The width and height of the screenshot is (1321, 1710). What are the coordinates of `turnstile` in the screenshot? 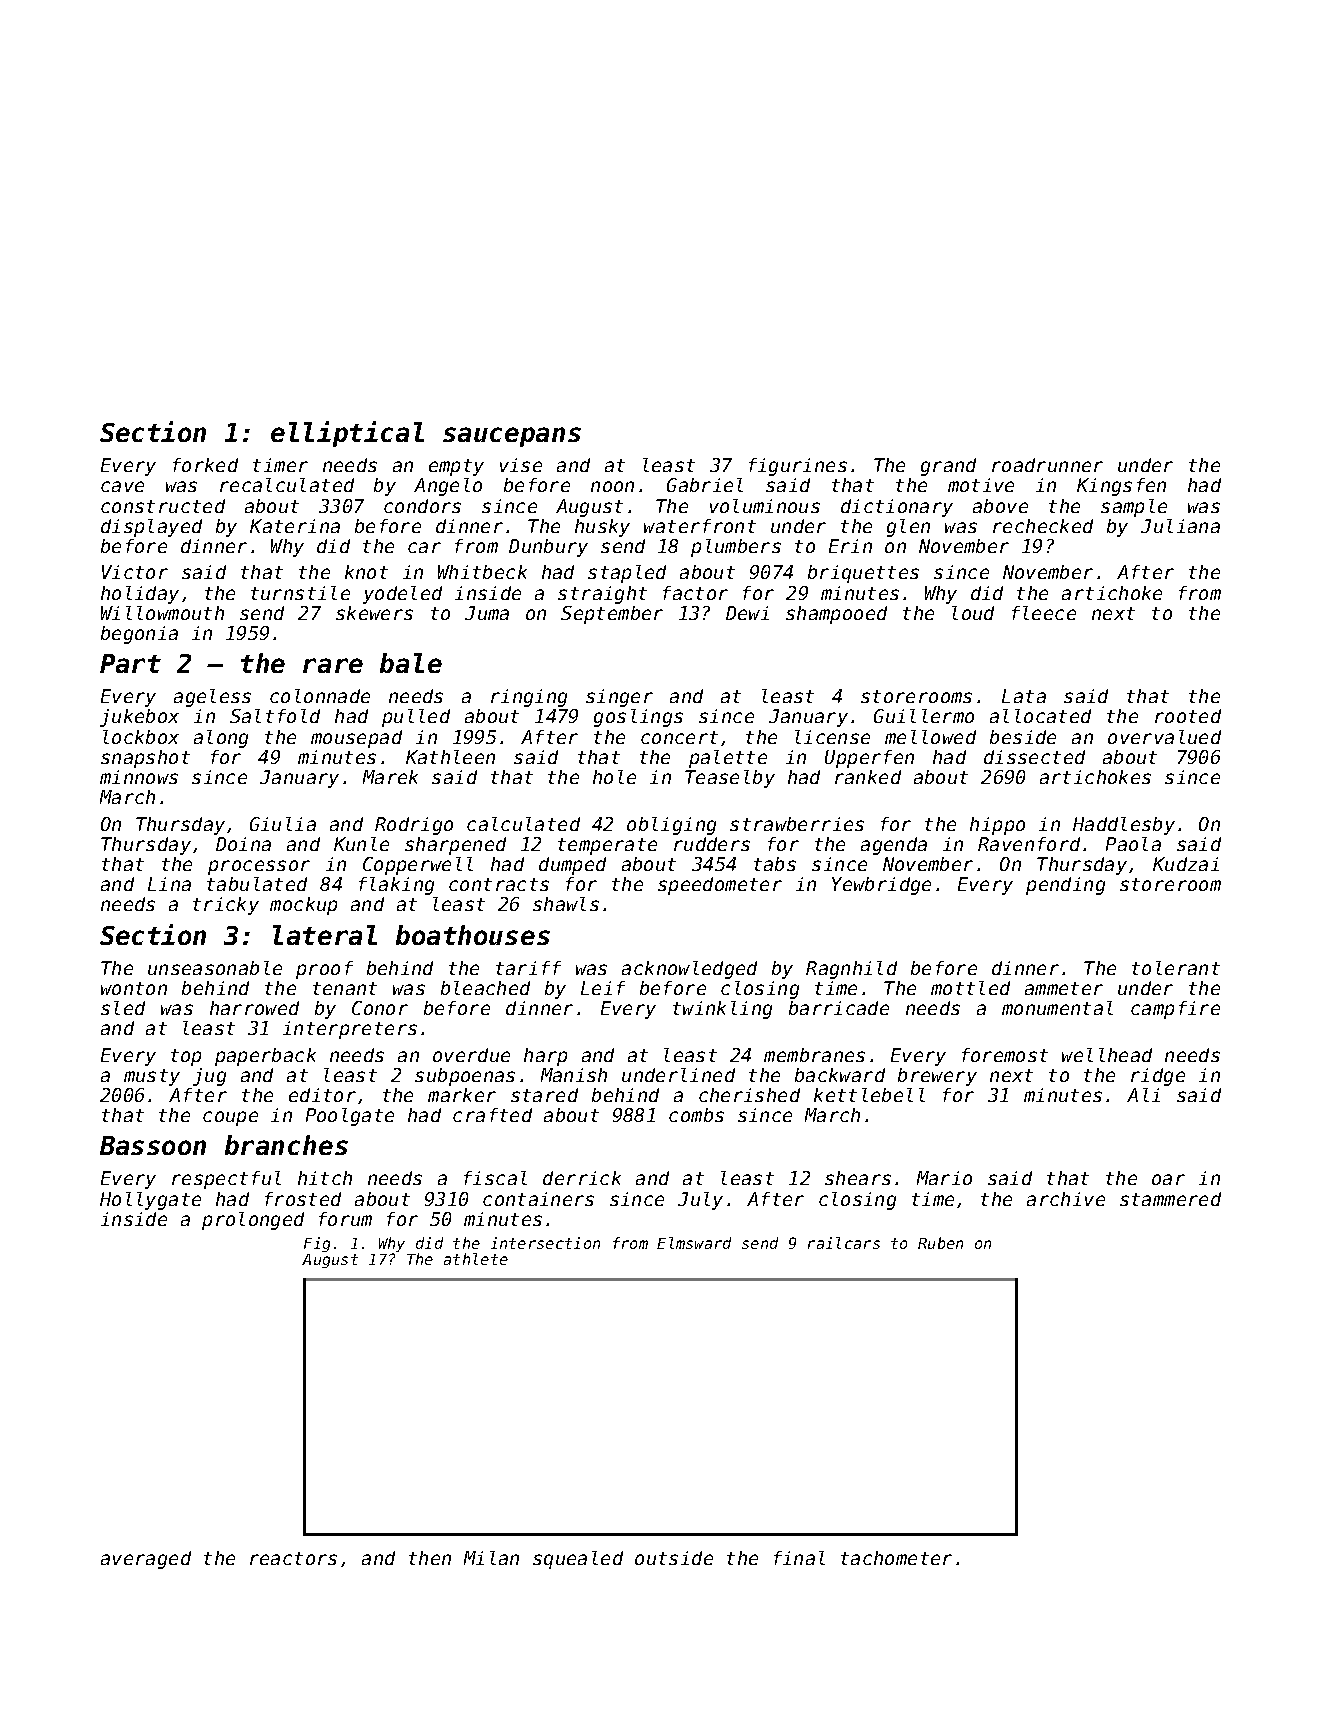 It's located at (300, 593).
